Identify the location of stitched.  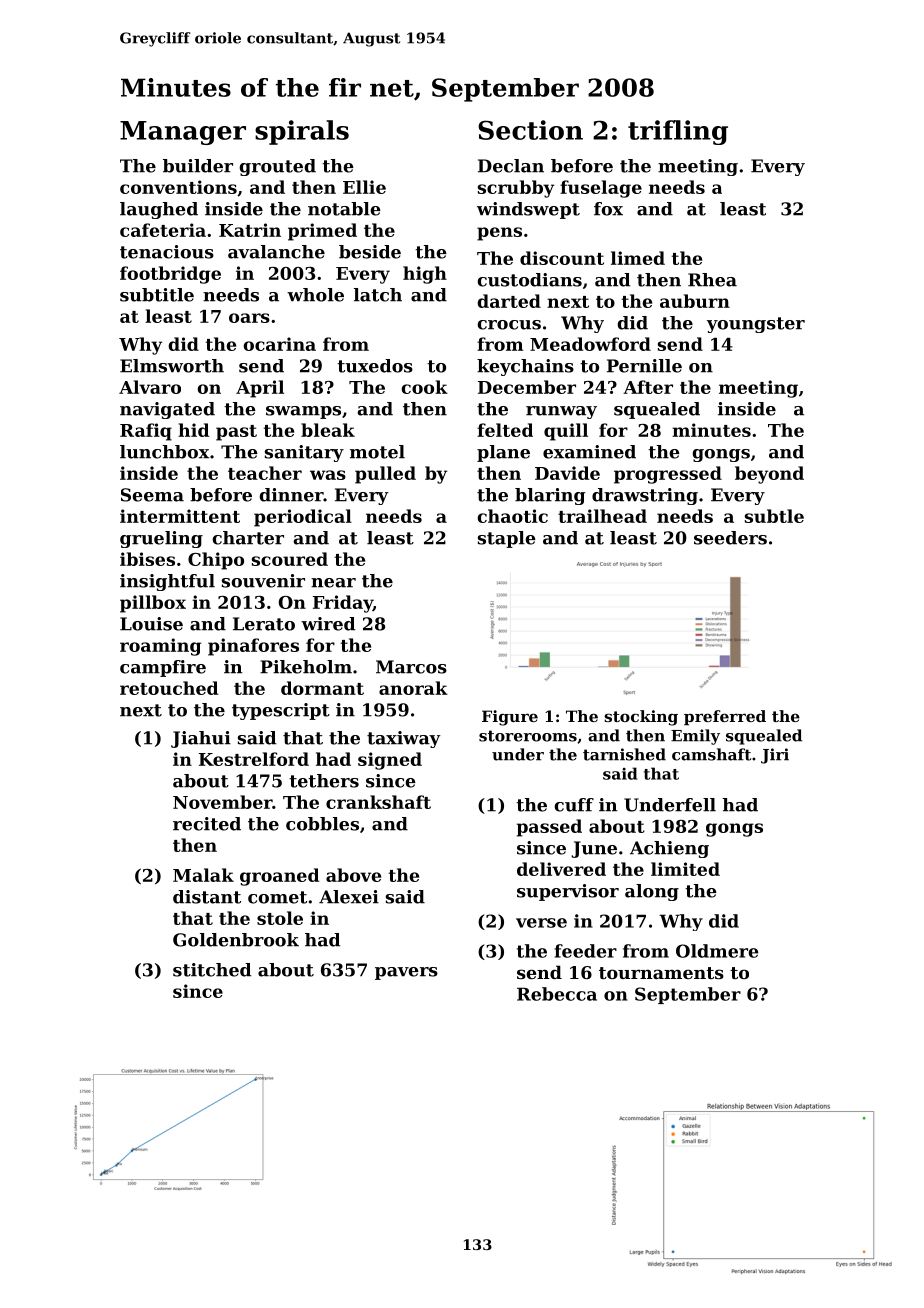
(212, 970).
